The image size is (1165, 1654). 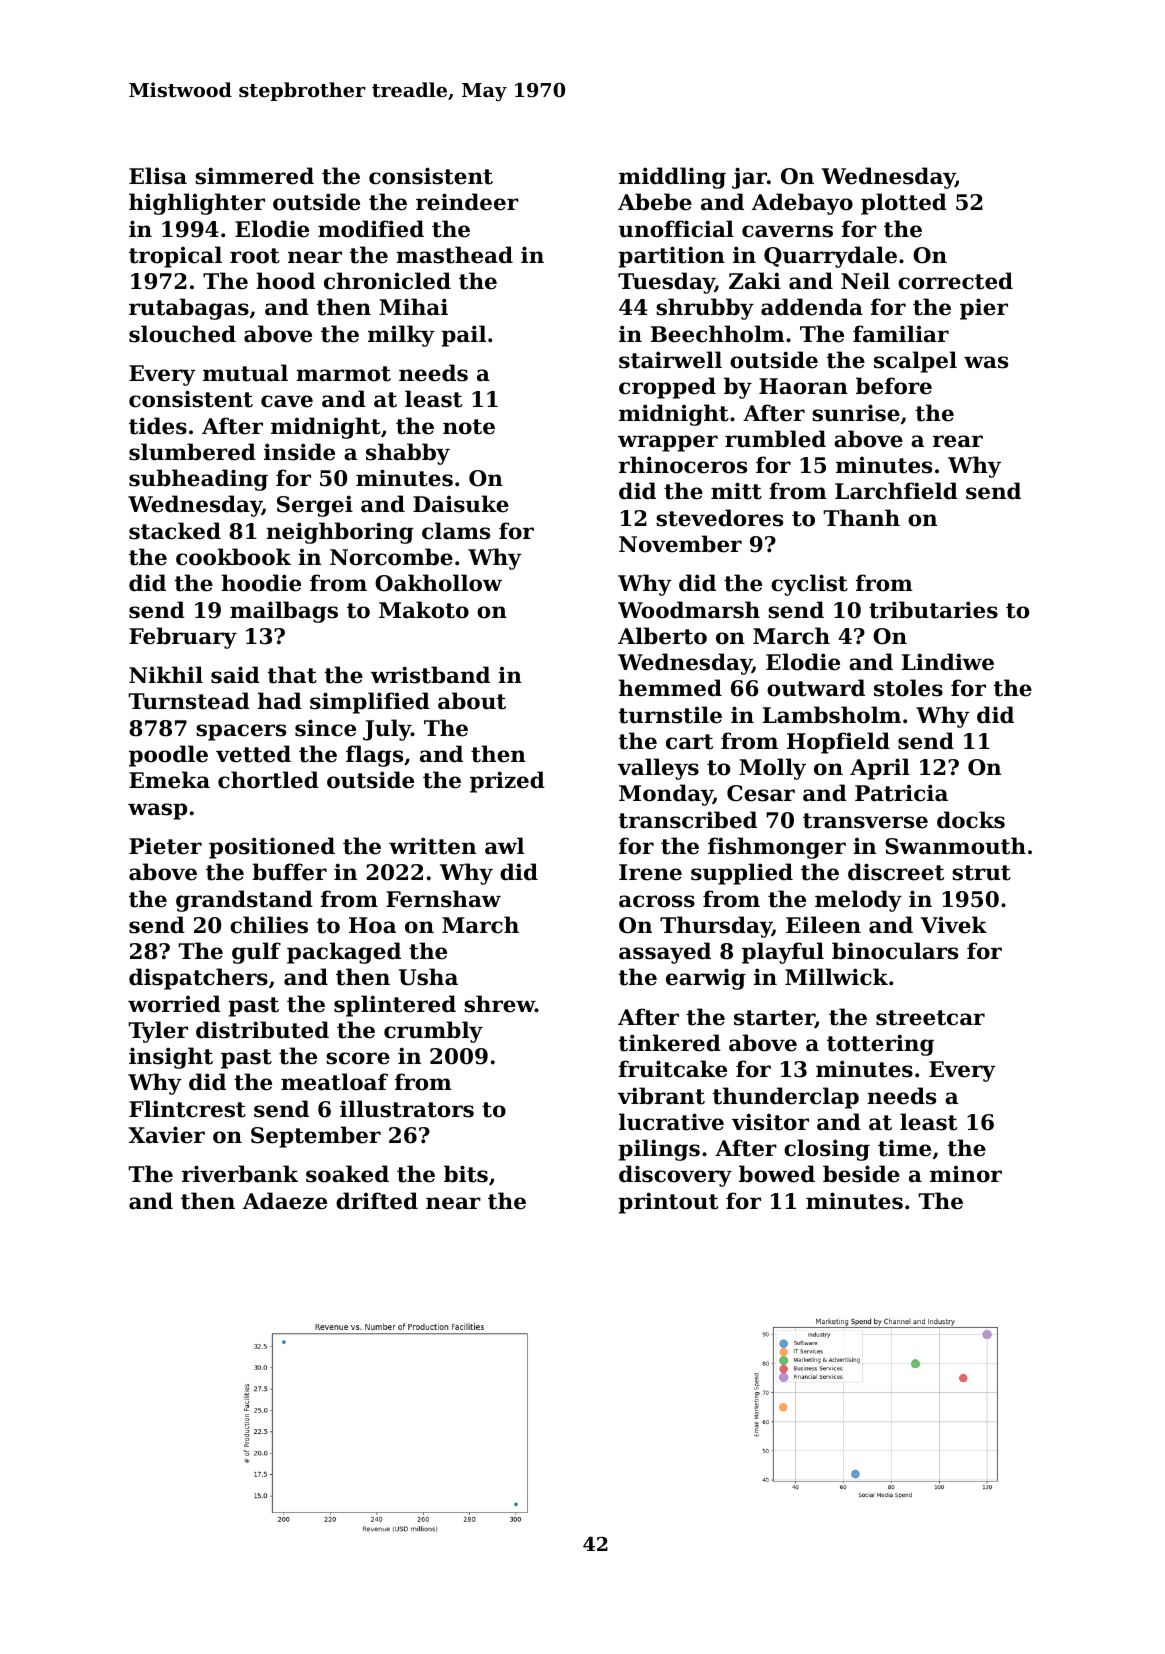 What do you see at coordinates (254, 176) in the document?
I see `simmered` at bounding box center [254, 176].
